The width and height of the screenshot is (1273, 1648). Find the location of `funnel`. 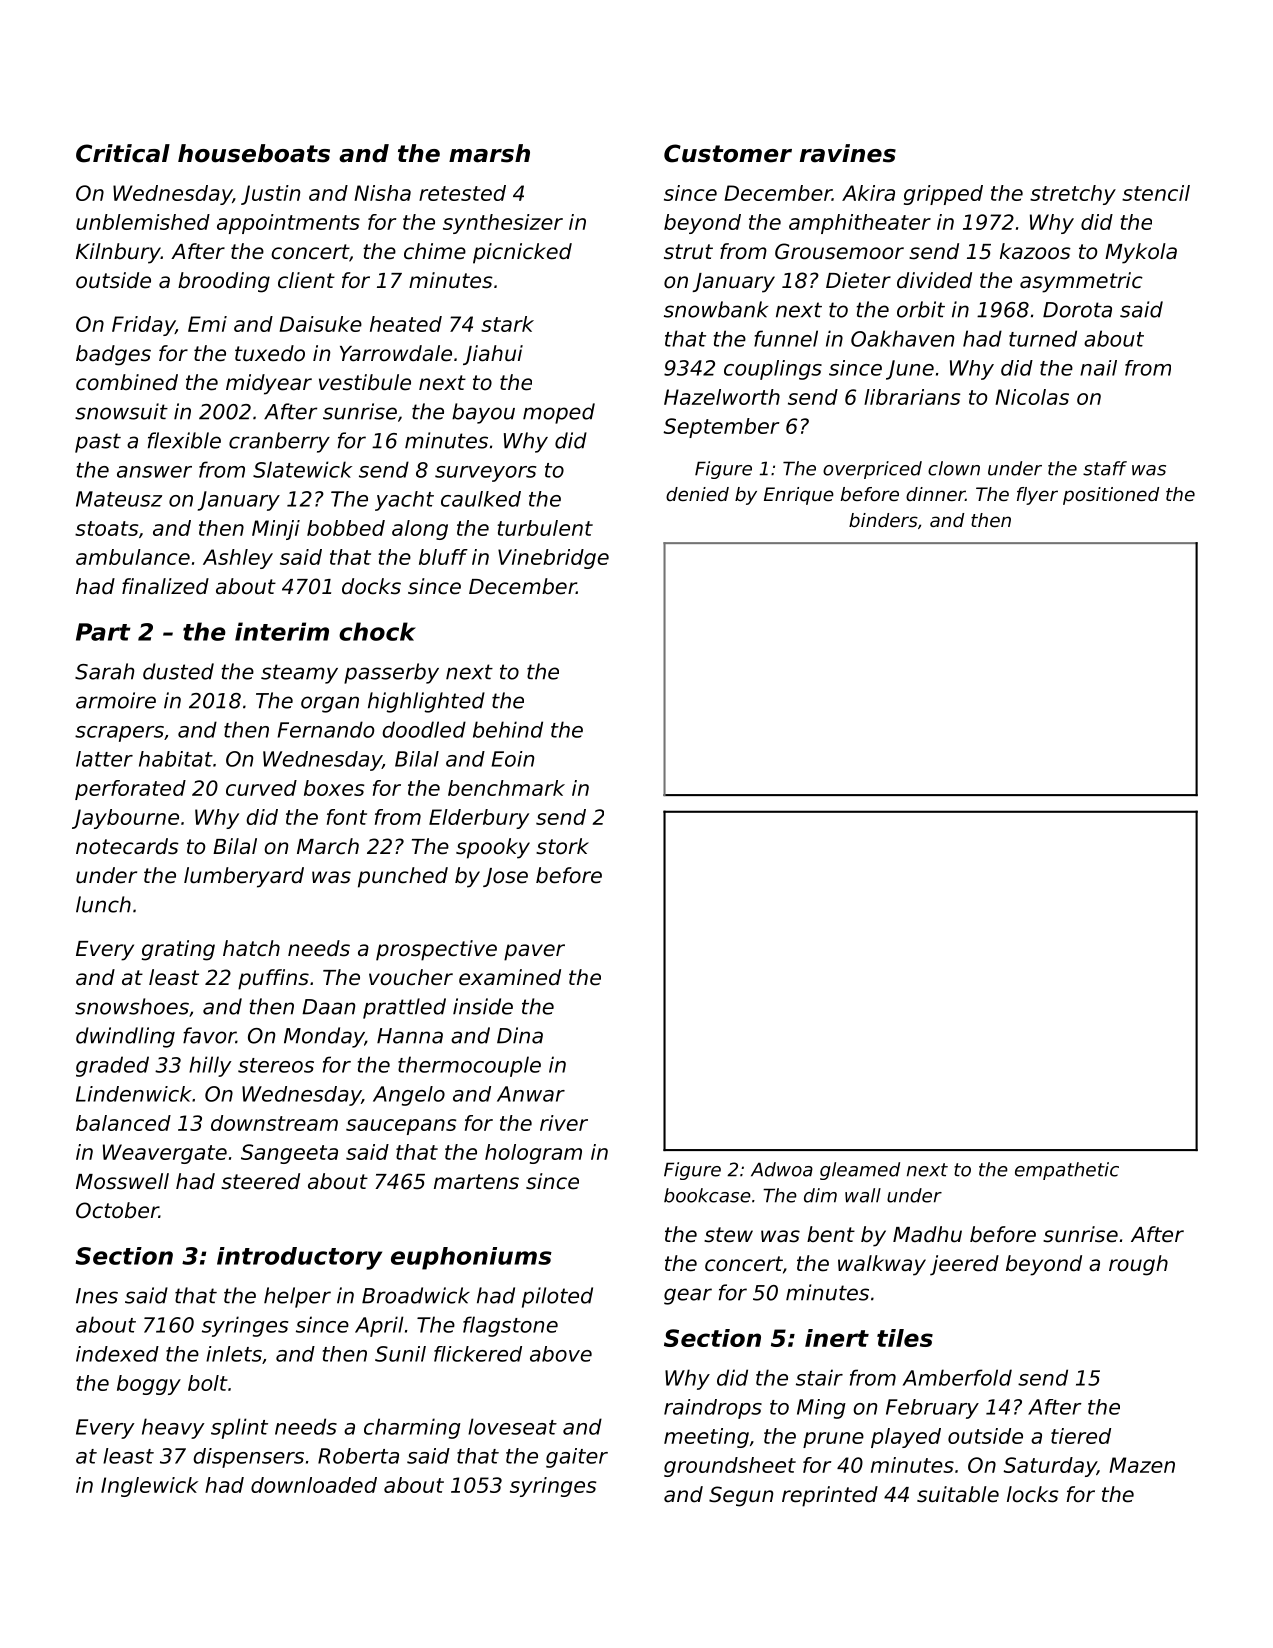

funnel is located at coordinates (786, 338).
